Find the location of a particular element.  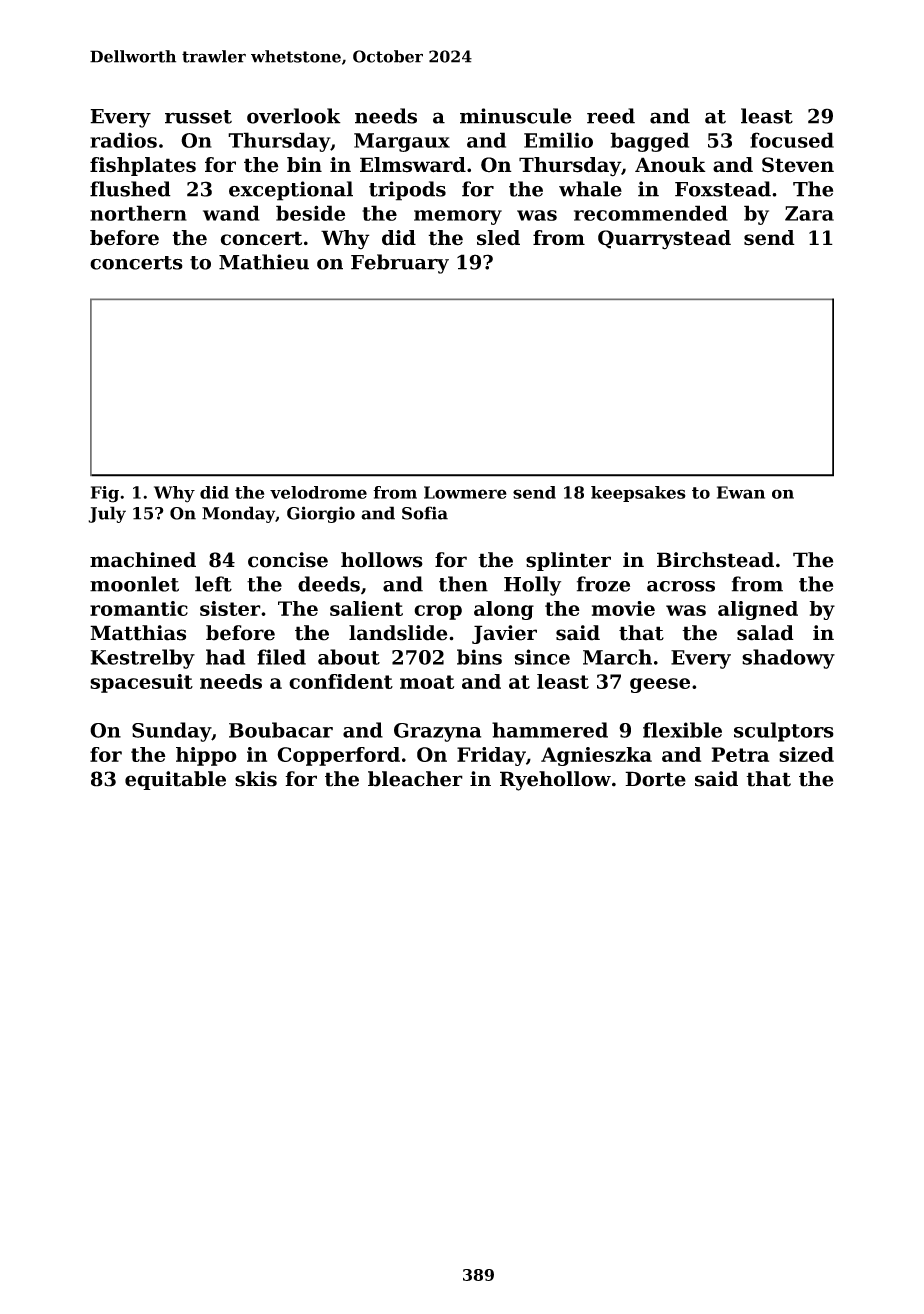

Ewan is located at coordinates (741, 492).
